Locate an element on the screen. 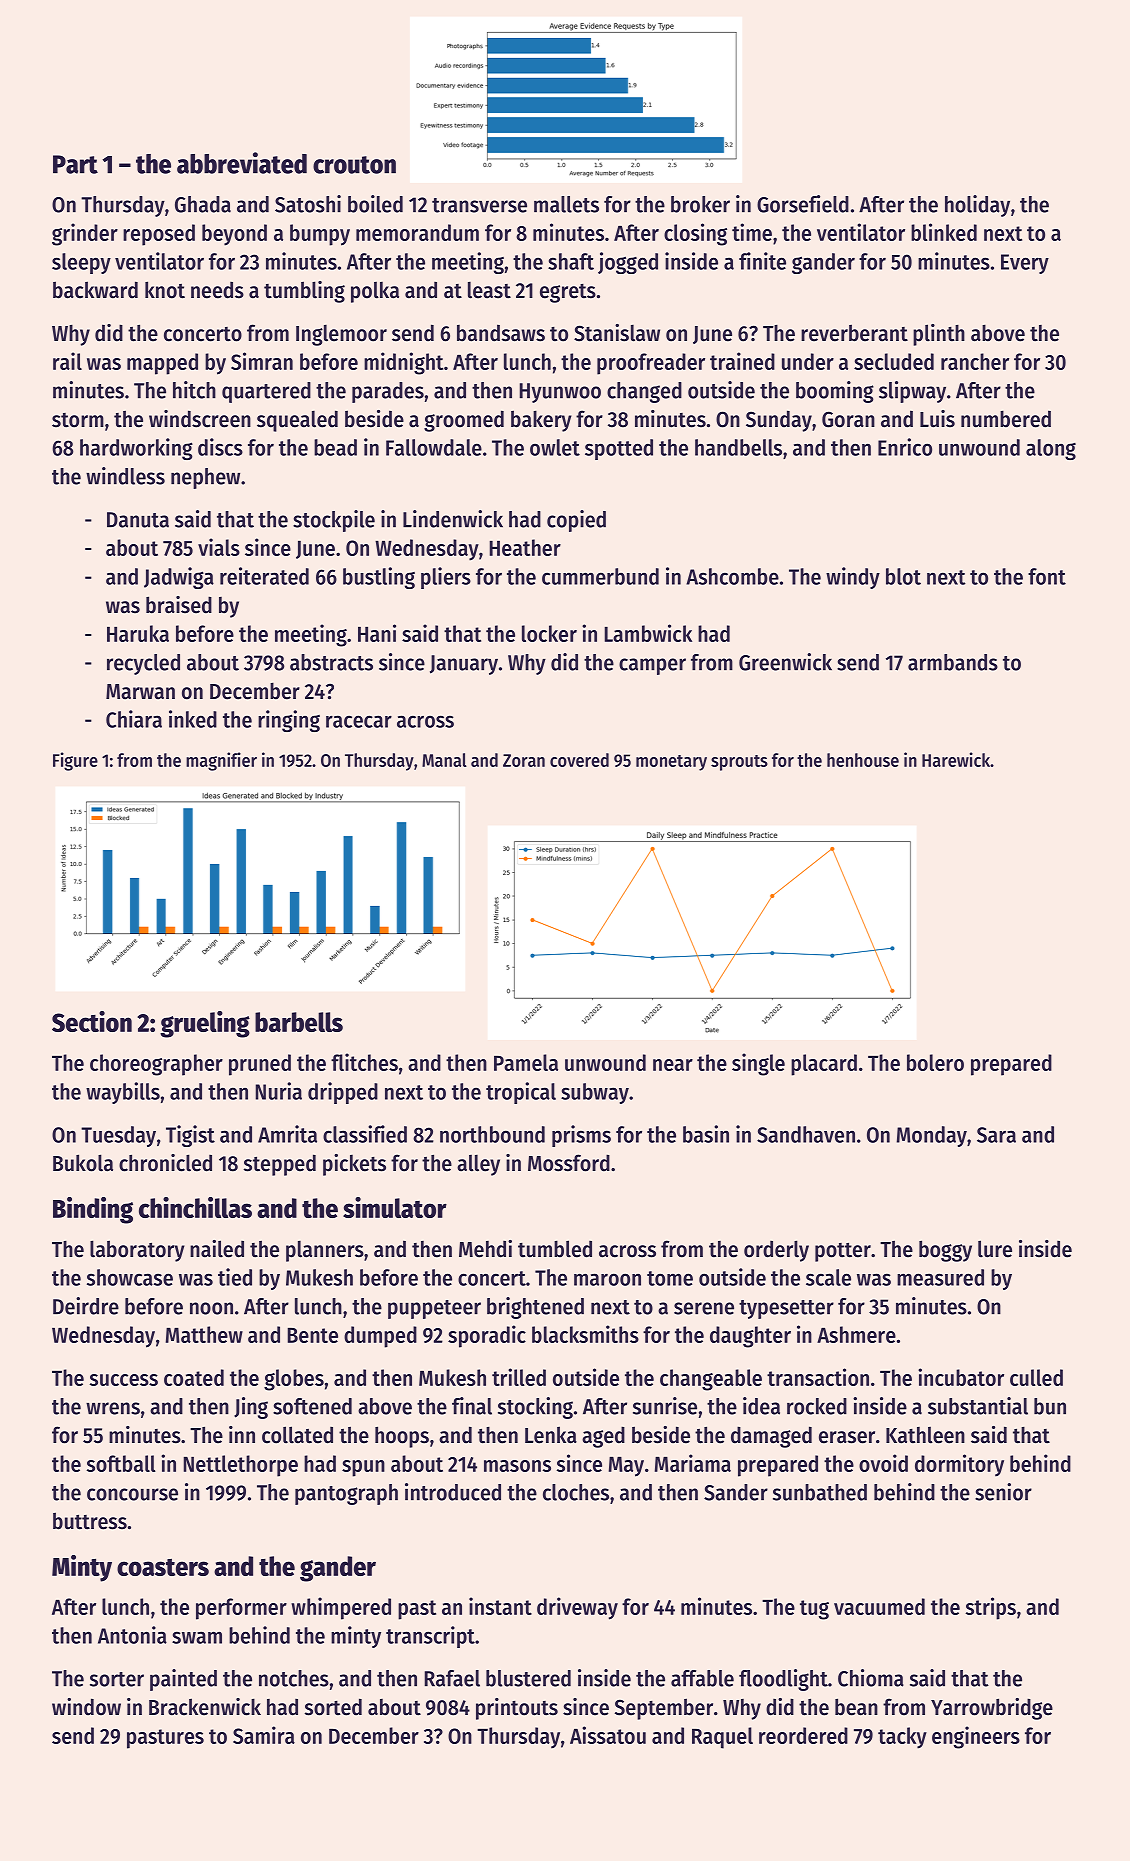  henhouse is located at coordinates (863, 760).
